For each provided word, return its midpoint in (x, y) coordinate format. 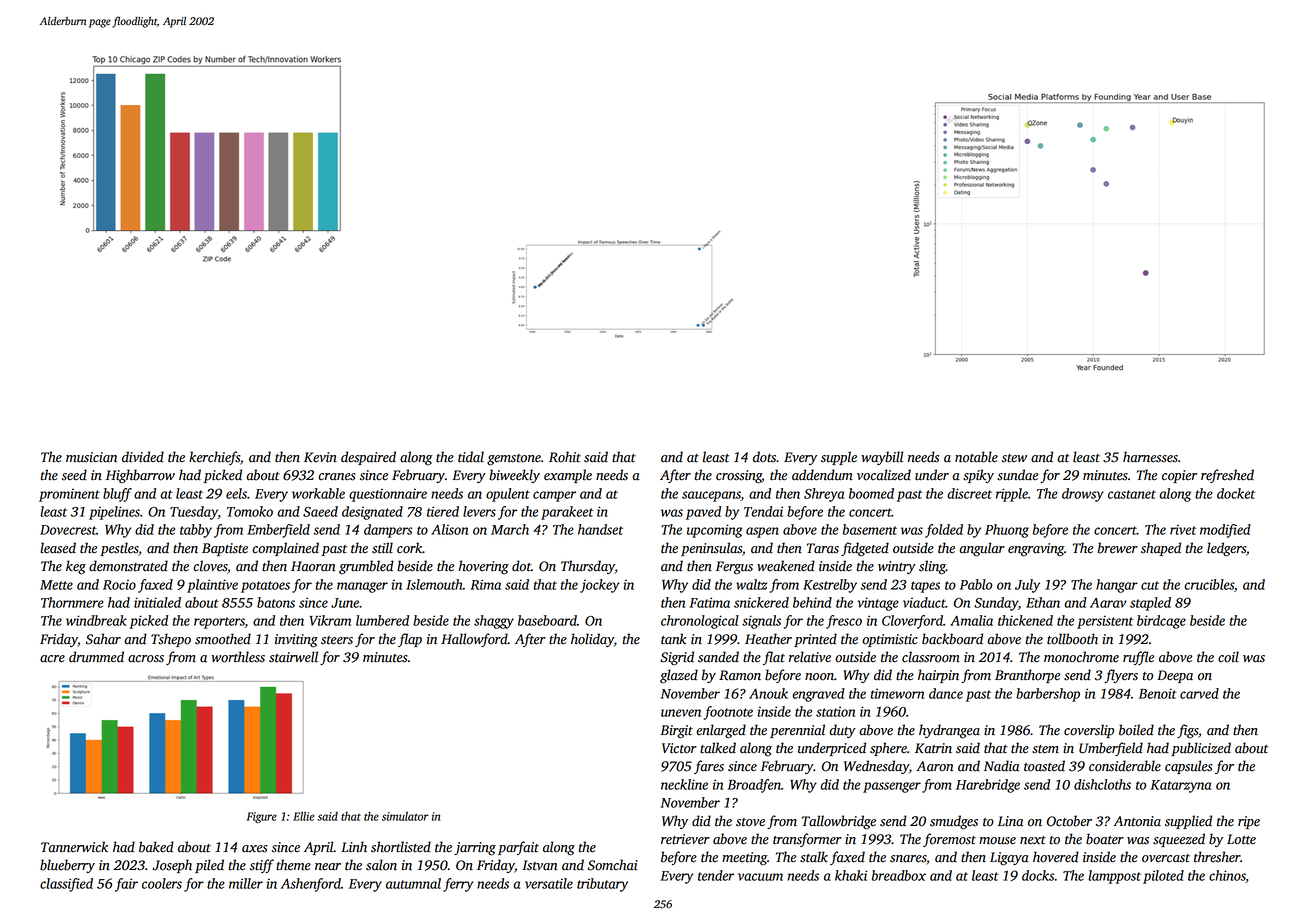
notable (976, 457)
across (146, 659)
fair (126, 885)
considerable (1125, 766)
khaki (851, 875)
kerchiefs (214, 458)
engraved (819, 695)
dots (764, 457)
